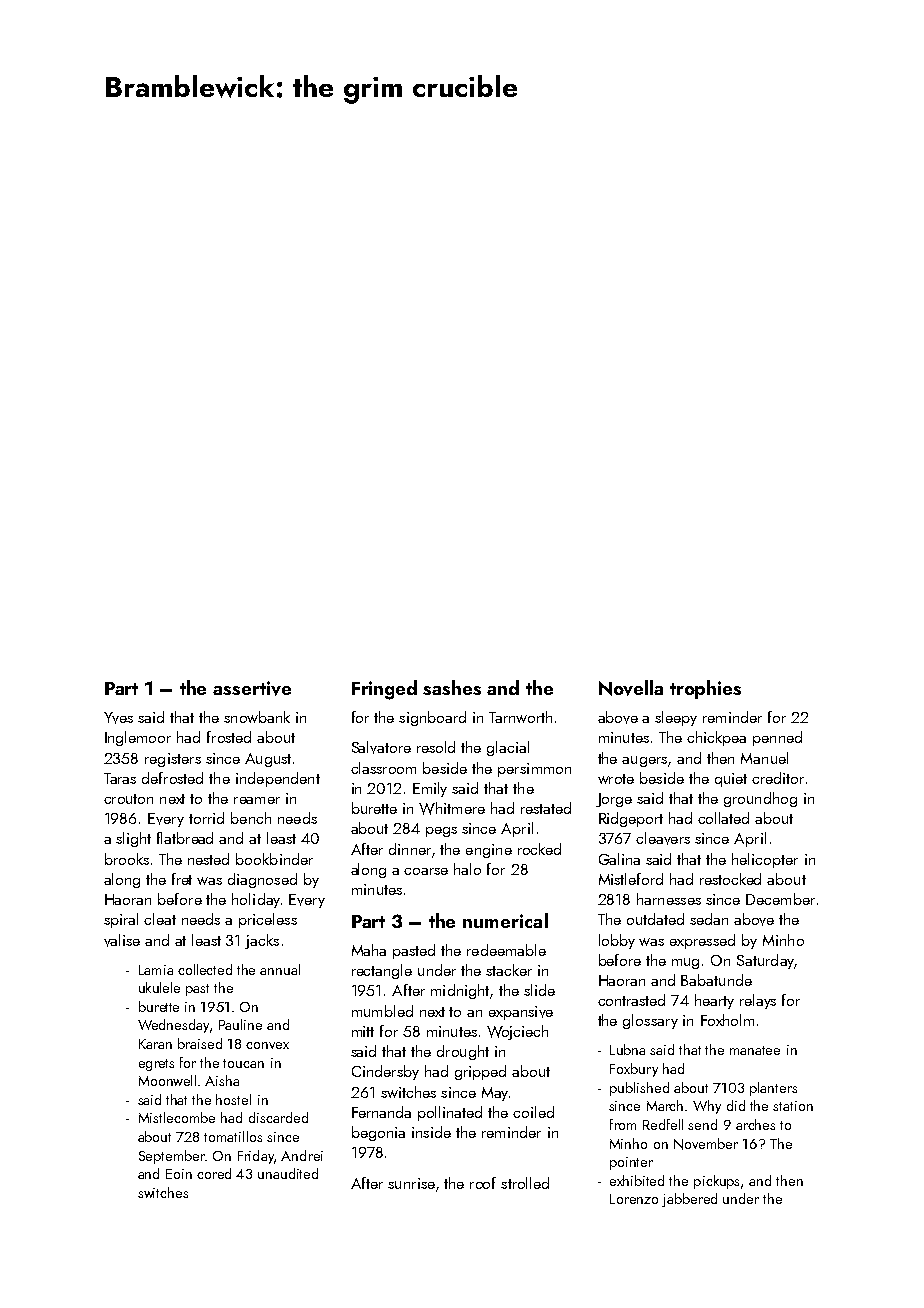  What do you see at coordinates (167, 1080) in the document?
I see `Moonwell` at bounding box center [167, 1080].
